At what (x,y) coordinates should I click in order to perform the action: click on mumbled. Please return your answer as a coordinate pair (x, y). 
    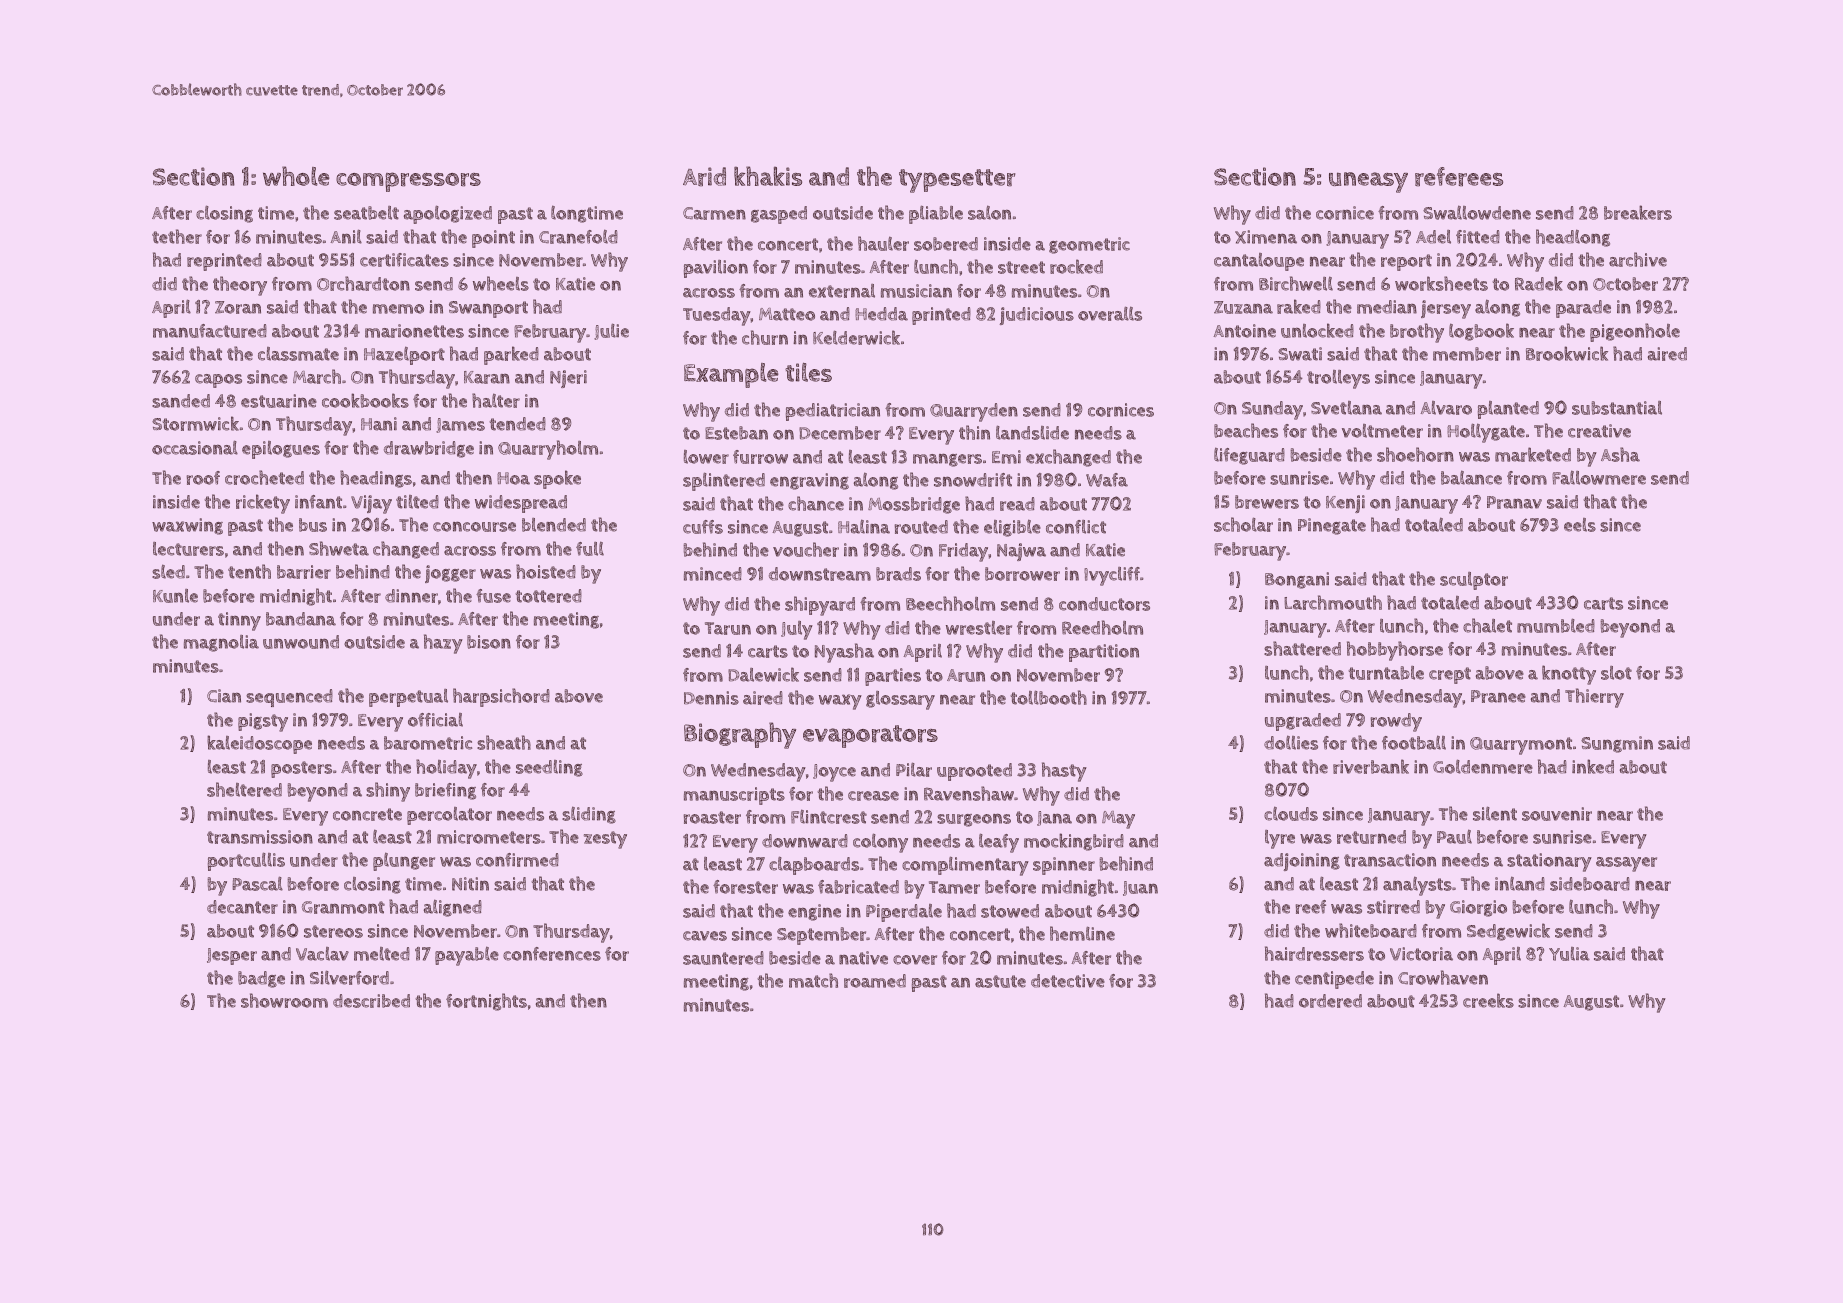
    Looking at the image, I should click on (1556, 625).
